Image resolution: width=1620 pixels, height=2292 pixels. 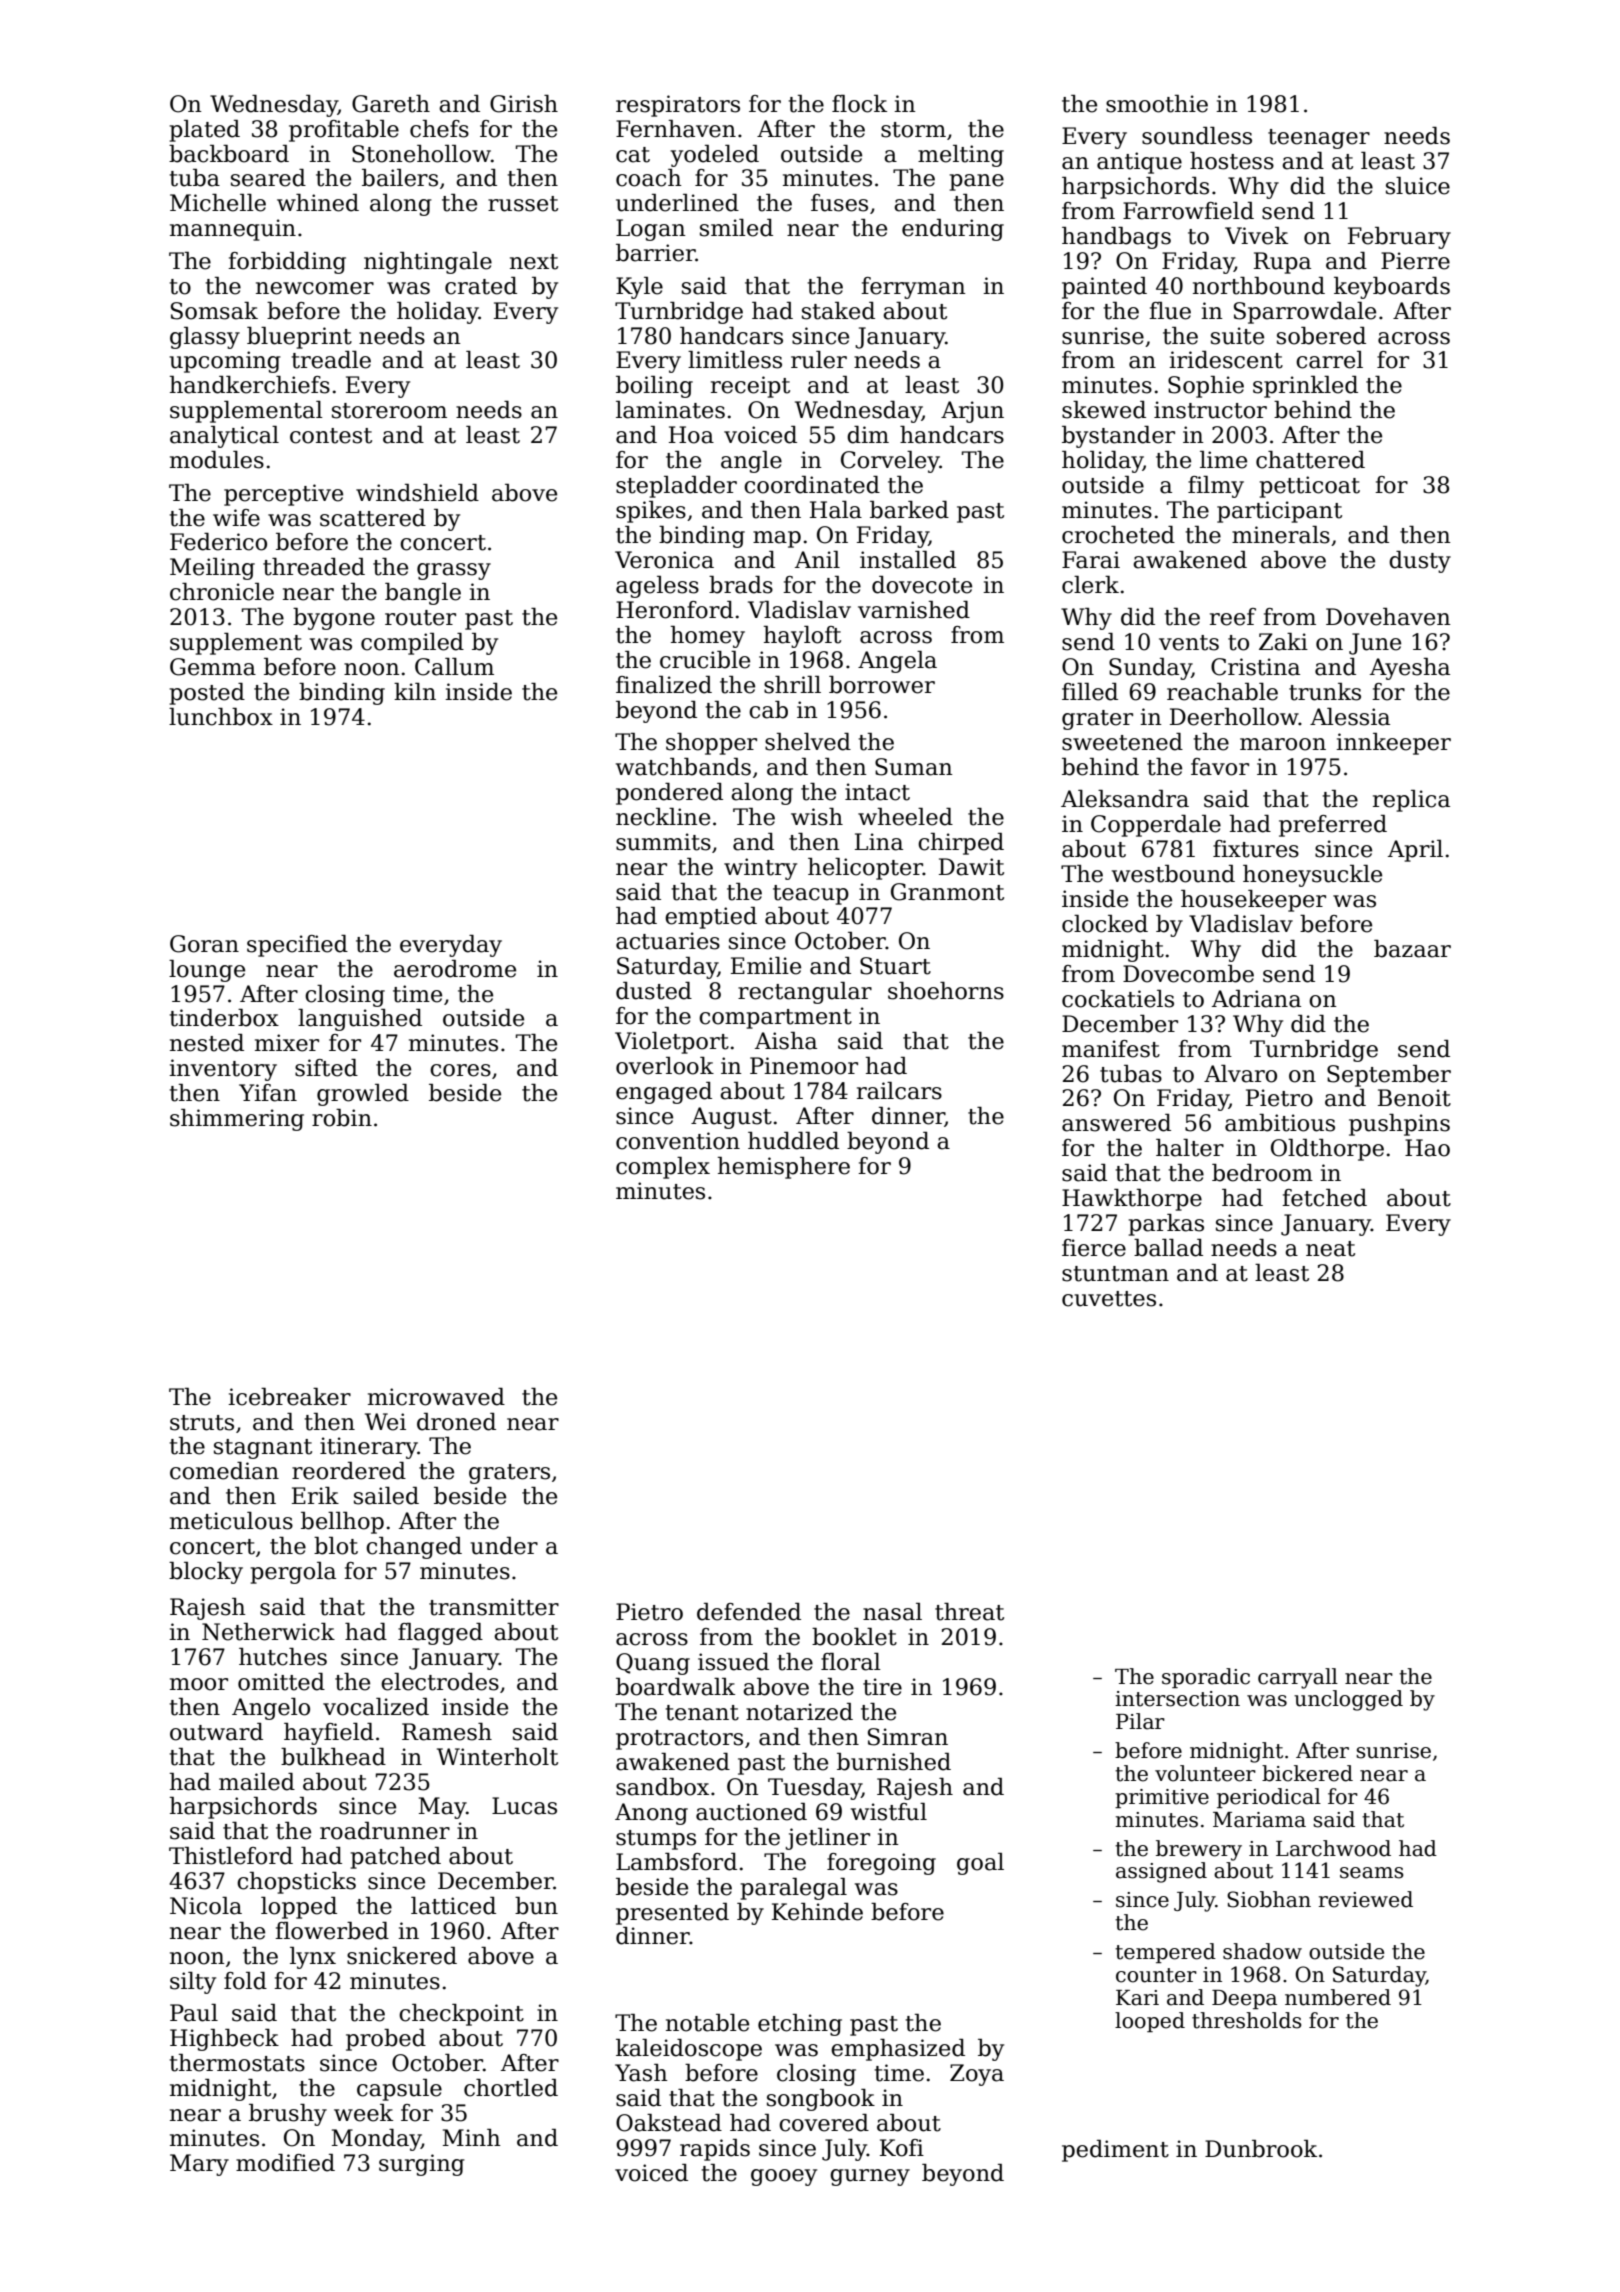 I want to click on flock, so click(x=859, y=104).
